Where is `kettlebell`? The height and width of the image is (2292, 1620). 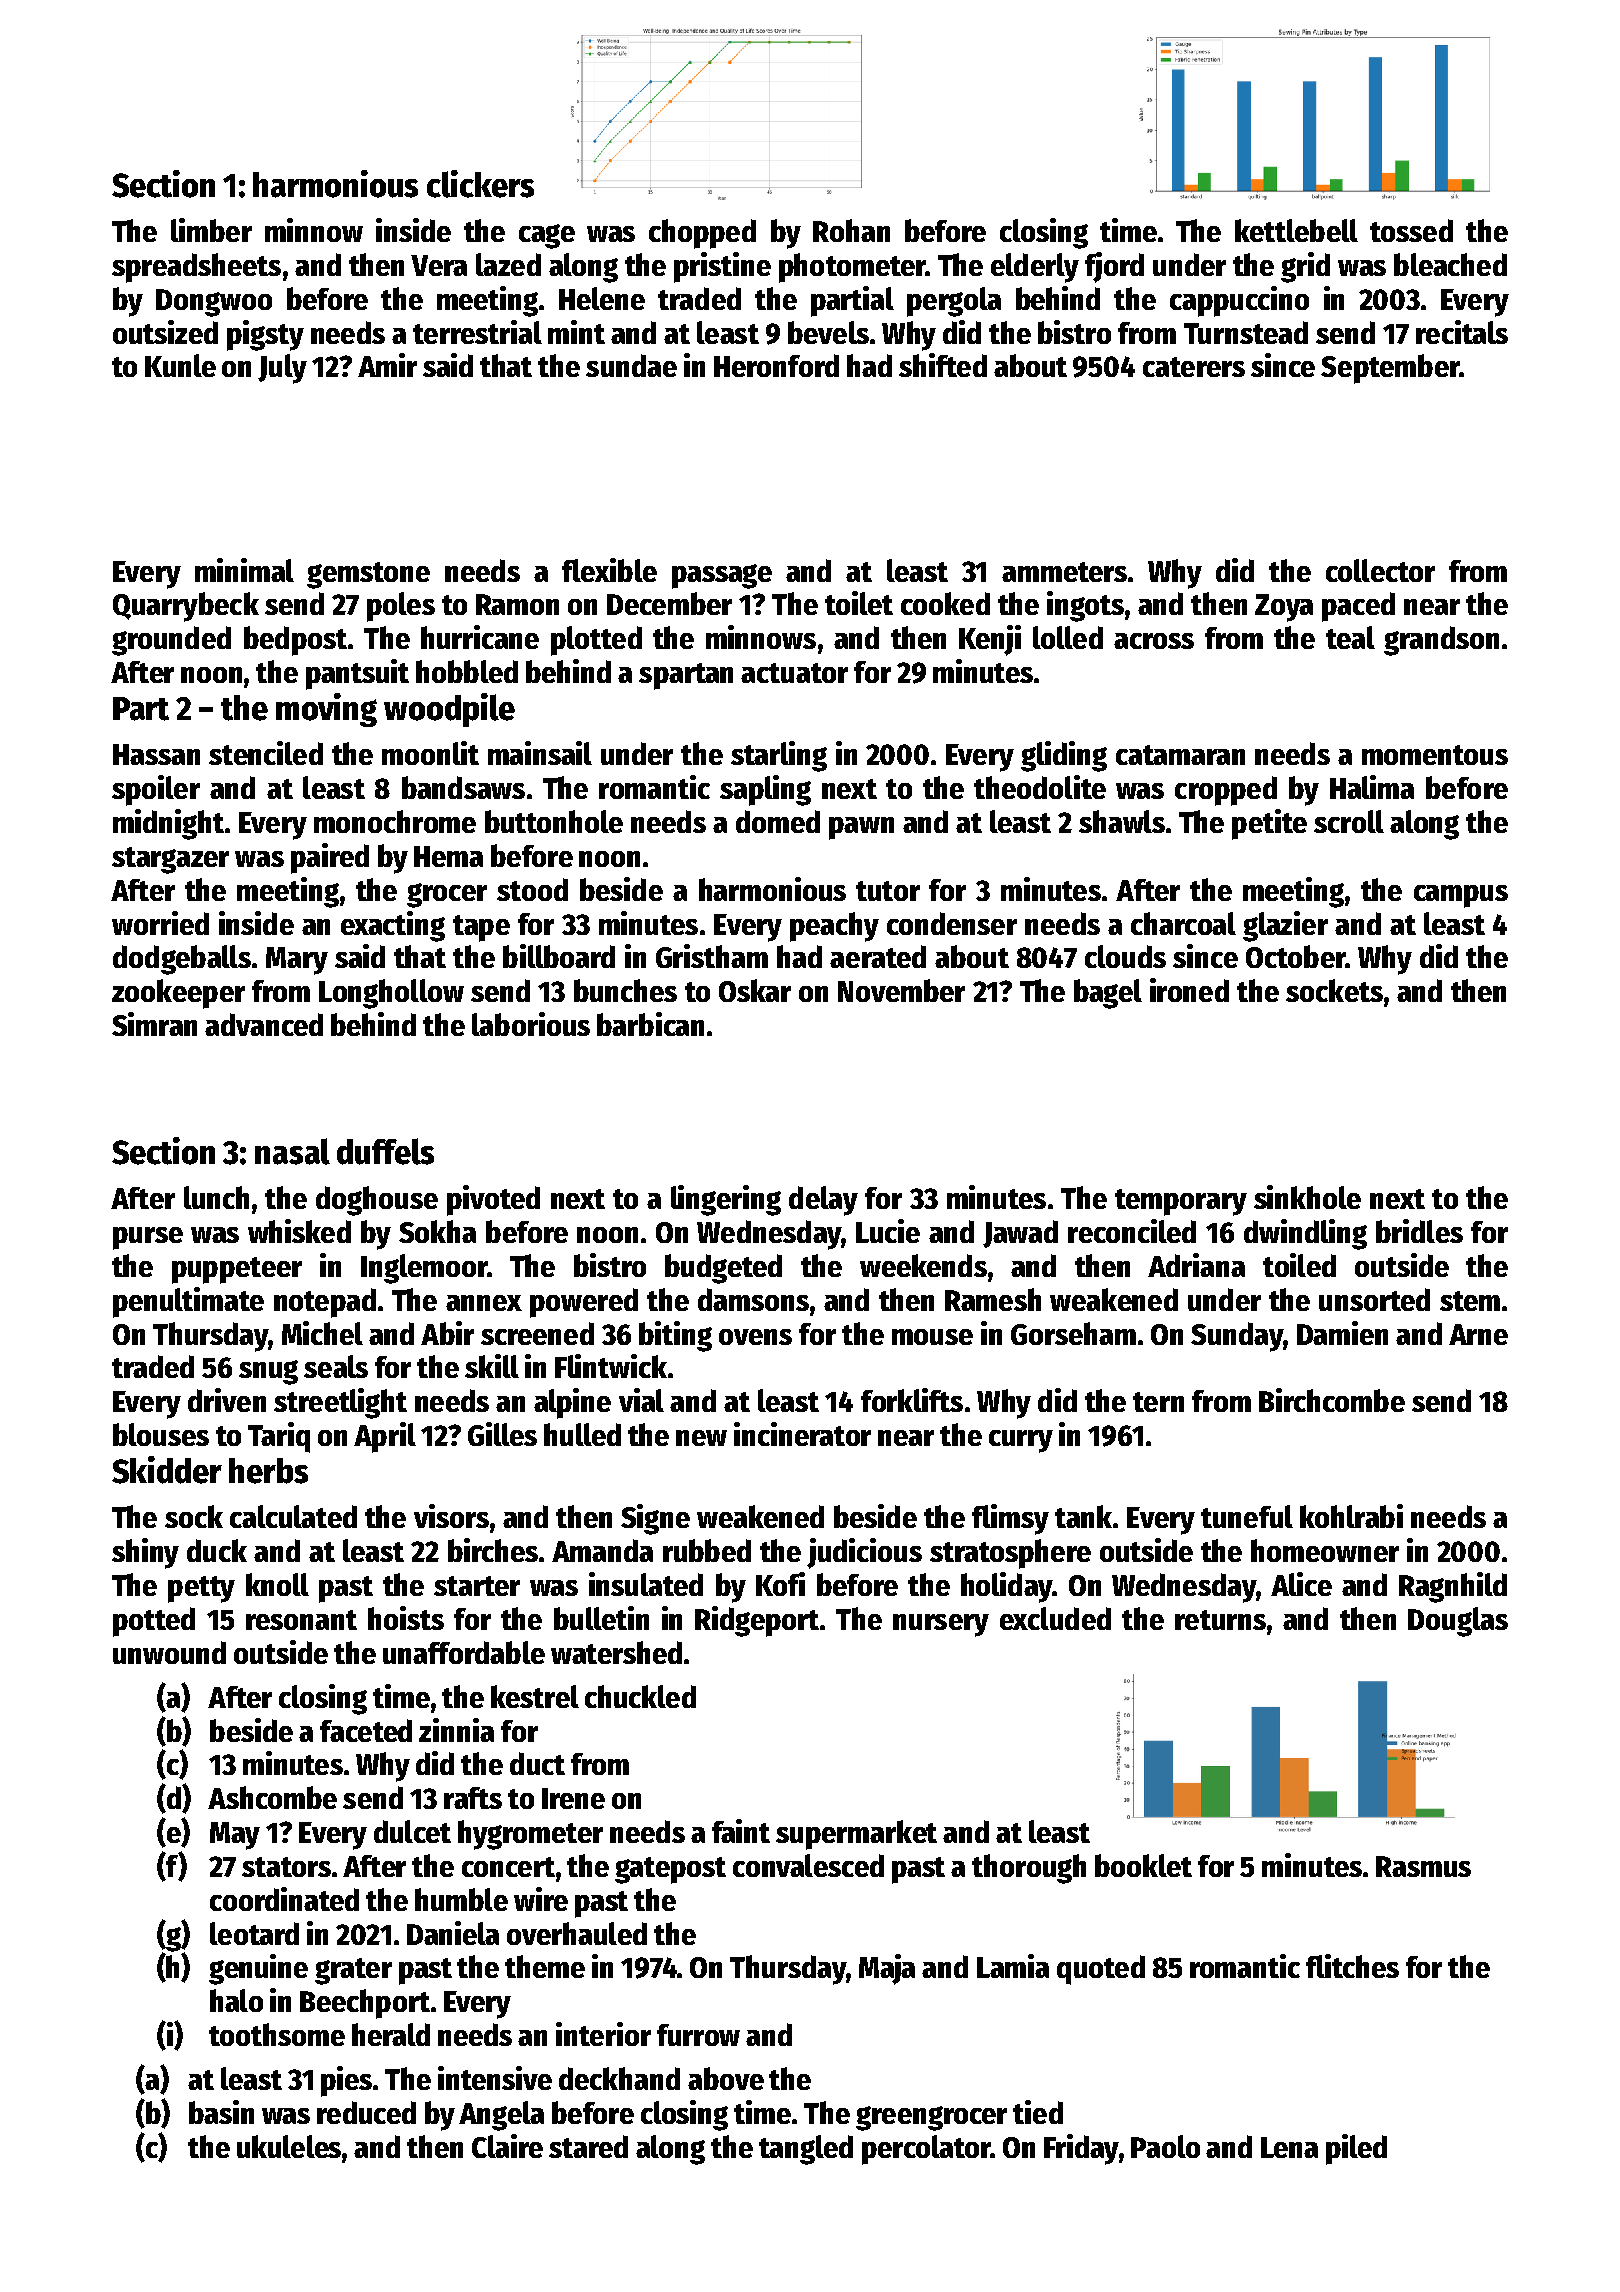 kettlebell is located at coordinates (1296, 230).
